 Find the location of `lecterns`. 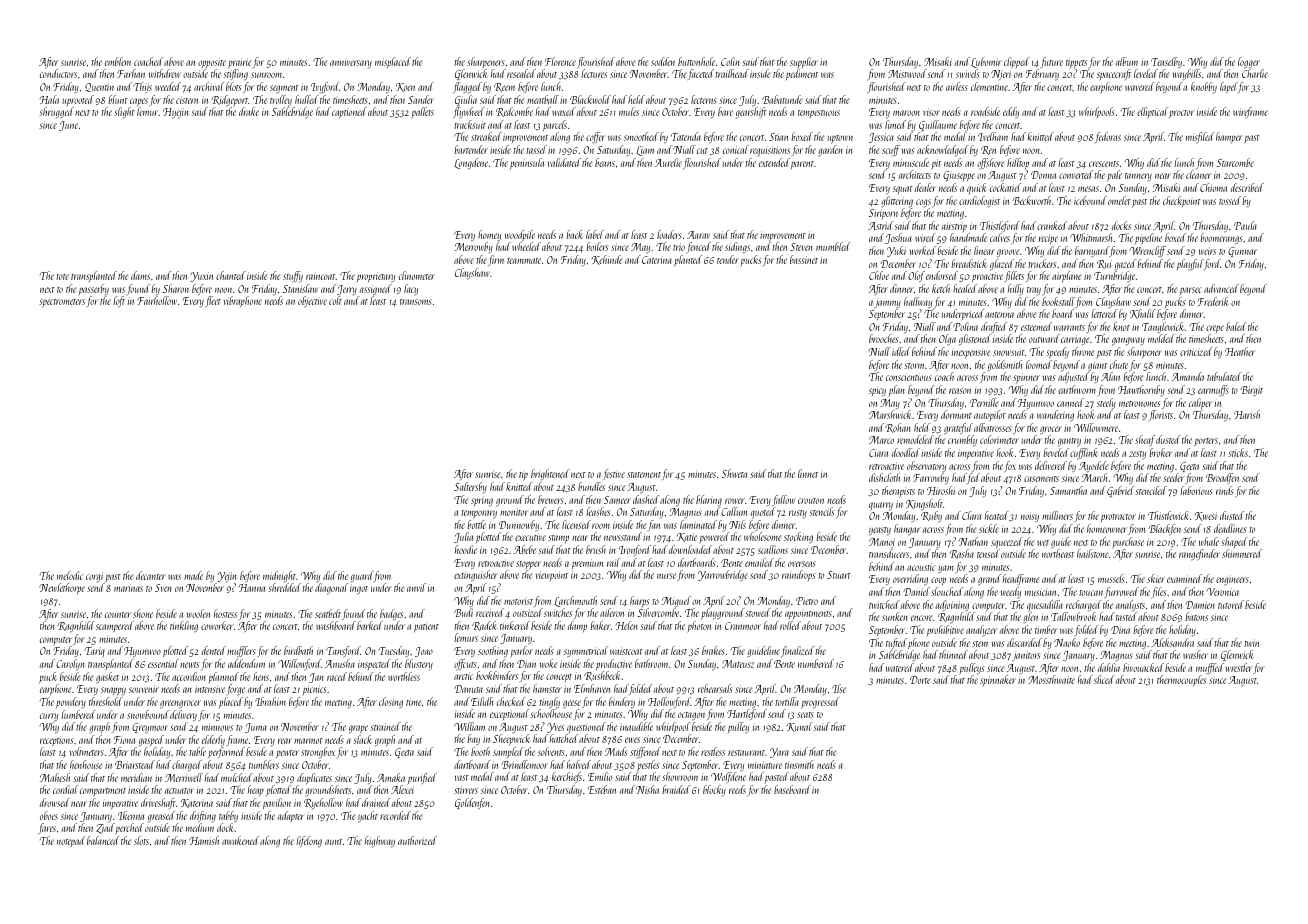

lecterns is located at coordinates (704, 99).
